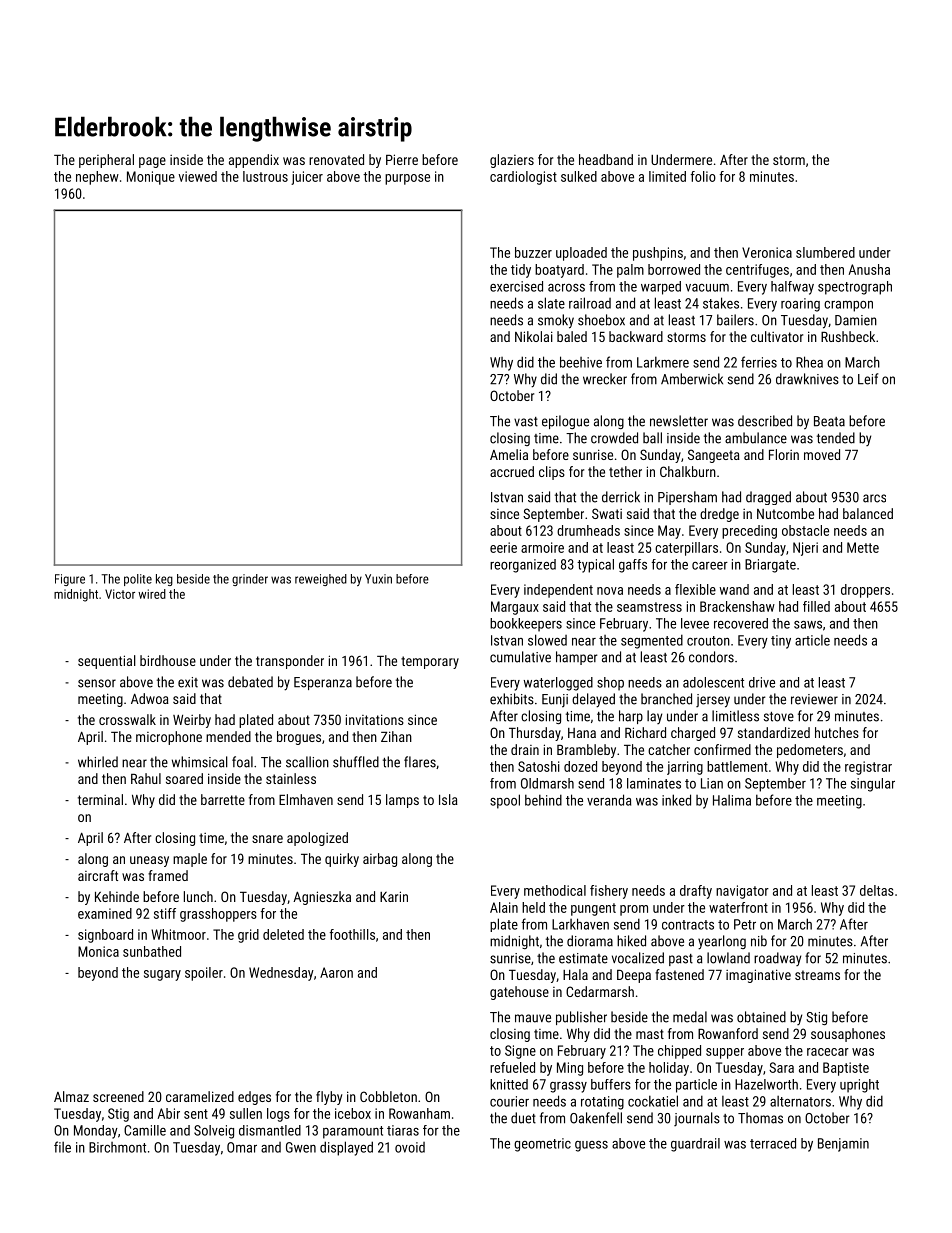 The height and width of the screenshot is (1233, 952). Describe the element at coordinates (152, 162) in the screenshot. I see `page` at that location.
